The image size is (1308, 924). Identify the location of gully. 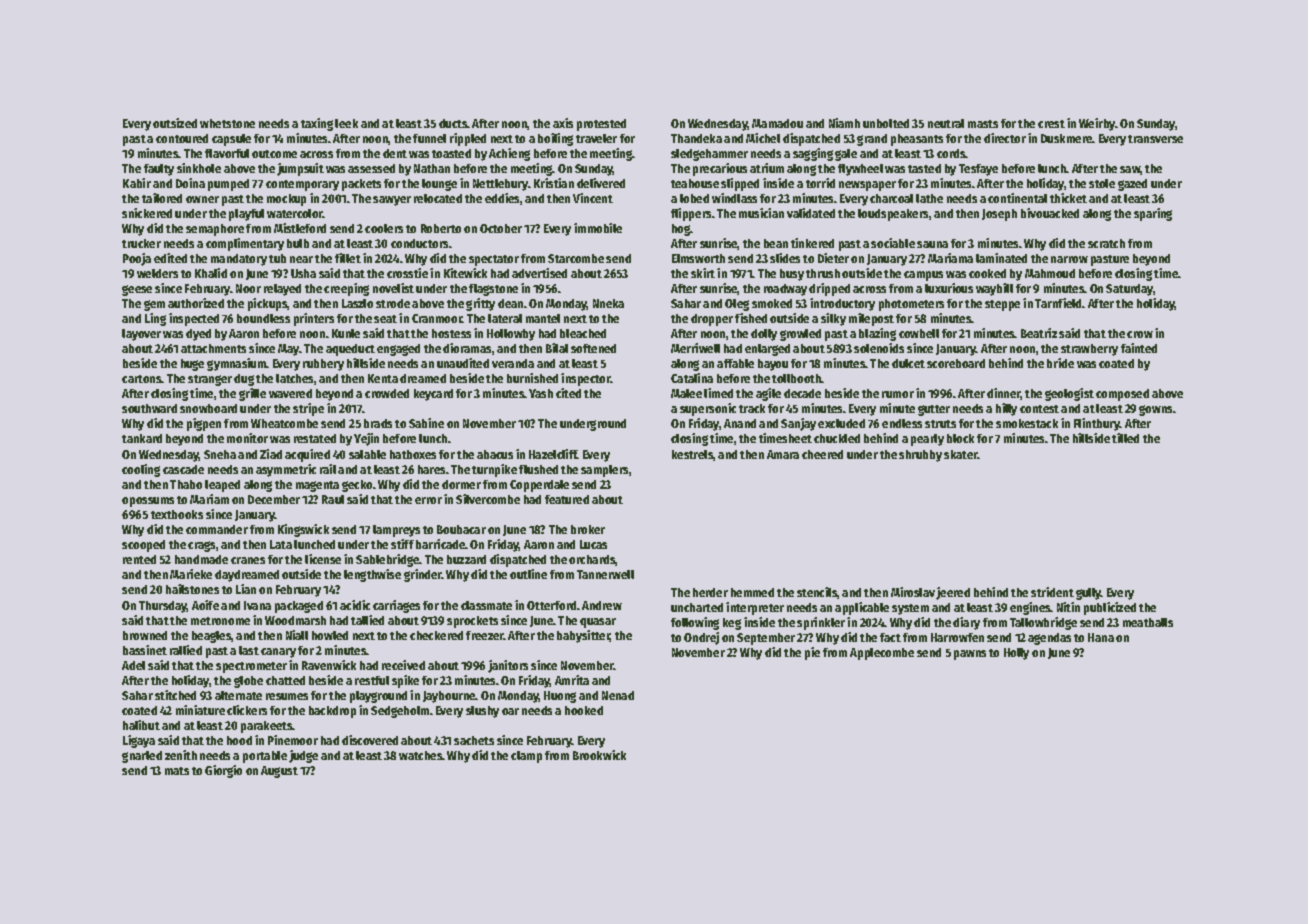
(1088, 594).
